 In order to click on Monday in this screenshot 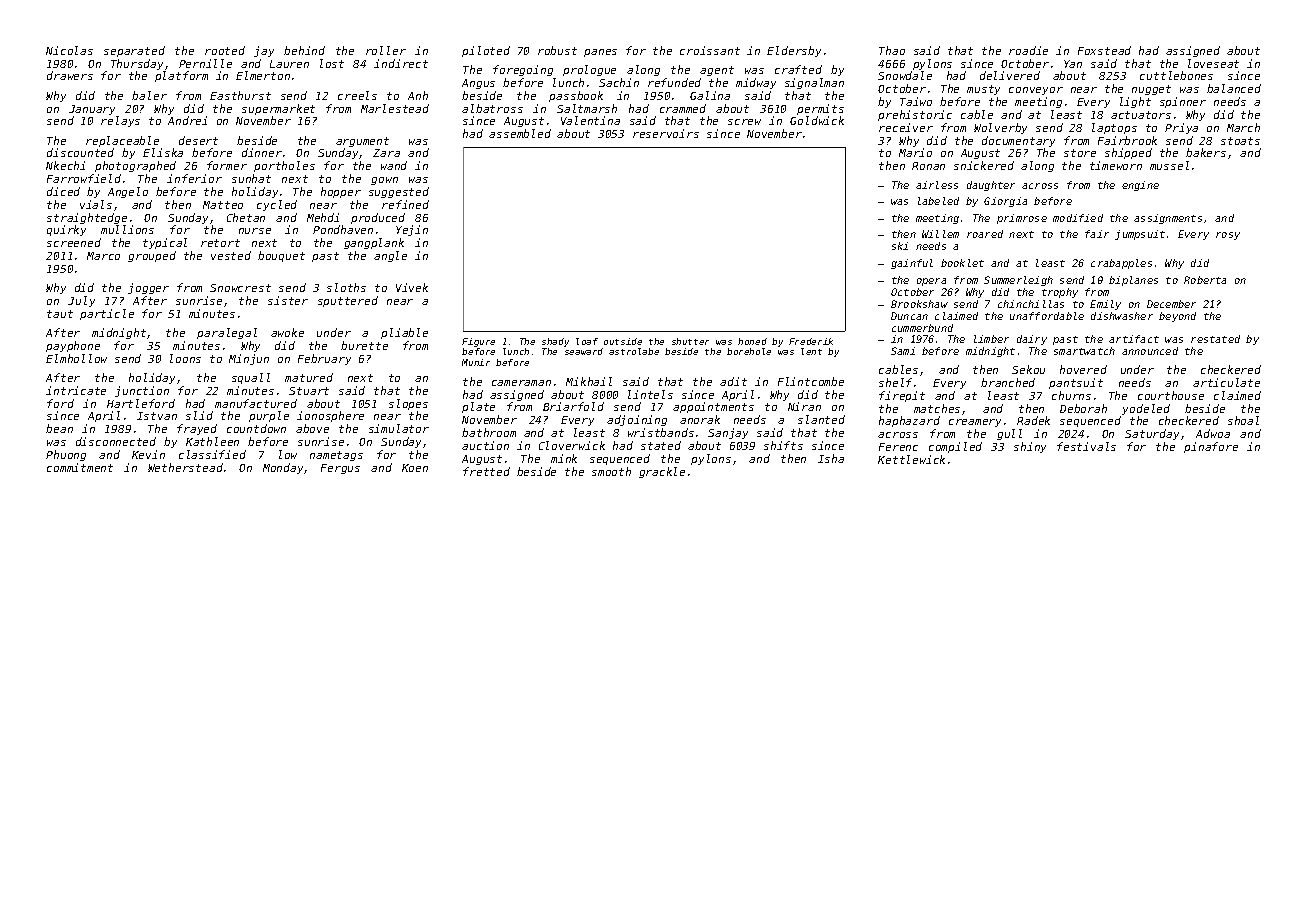, I will do `click(284, 468)`.
